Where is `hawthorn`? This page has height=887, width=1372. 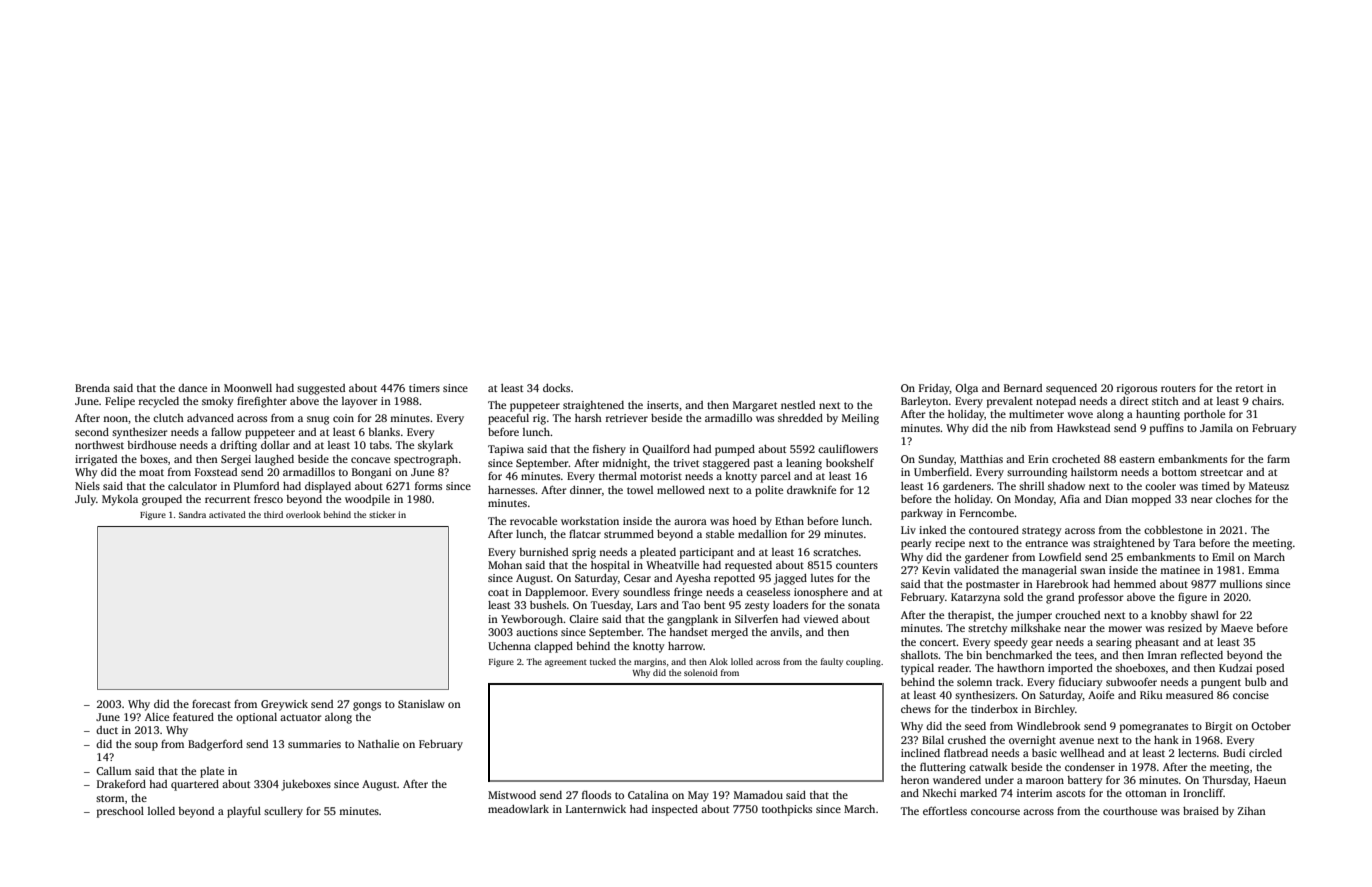
hawthorn is located at coordinates (1021, 668).
